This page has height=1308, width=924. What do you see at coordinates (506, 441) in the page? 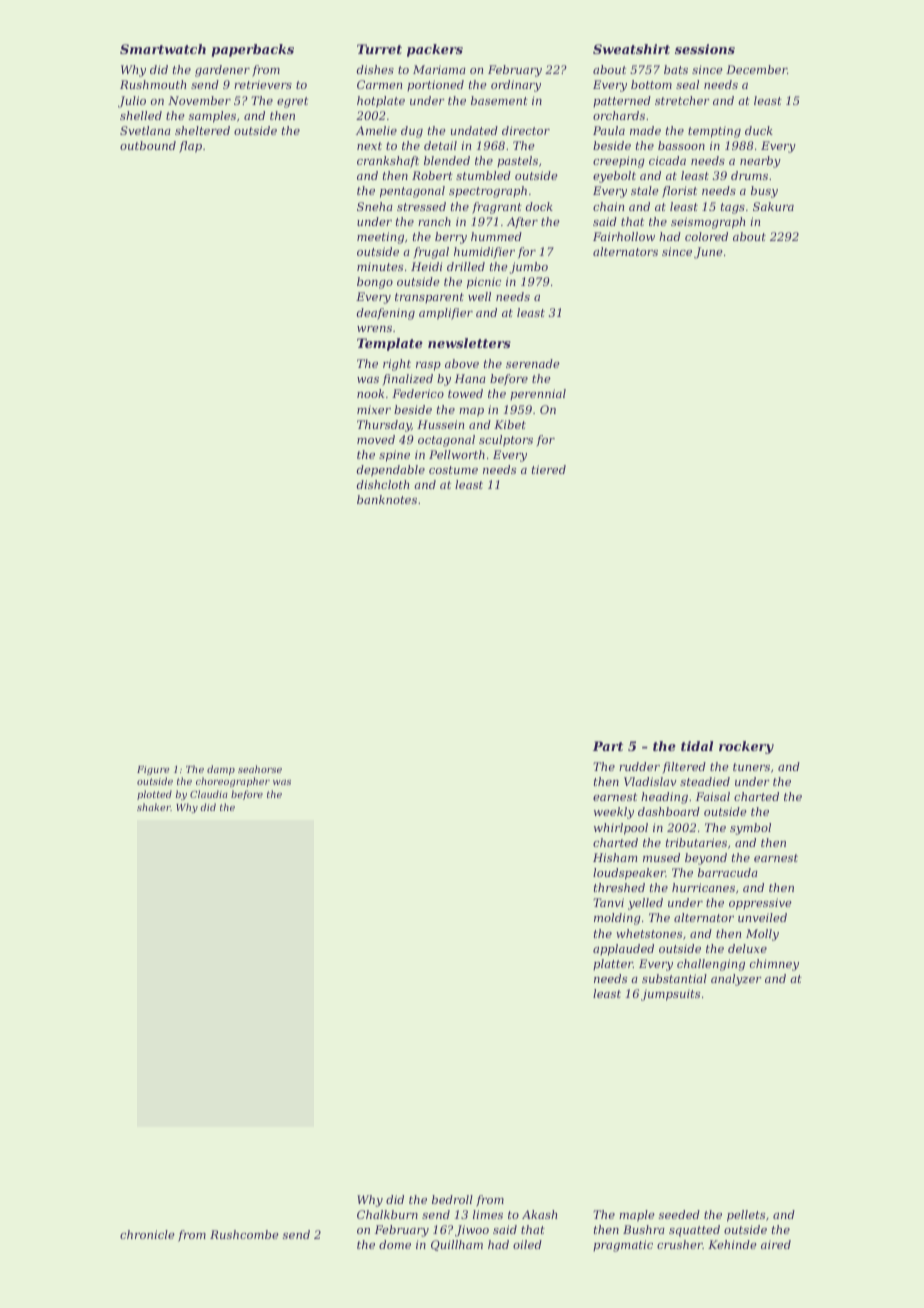
I see `sculptors` at bounding box center [506, 441].
